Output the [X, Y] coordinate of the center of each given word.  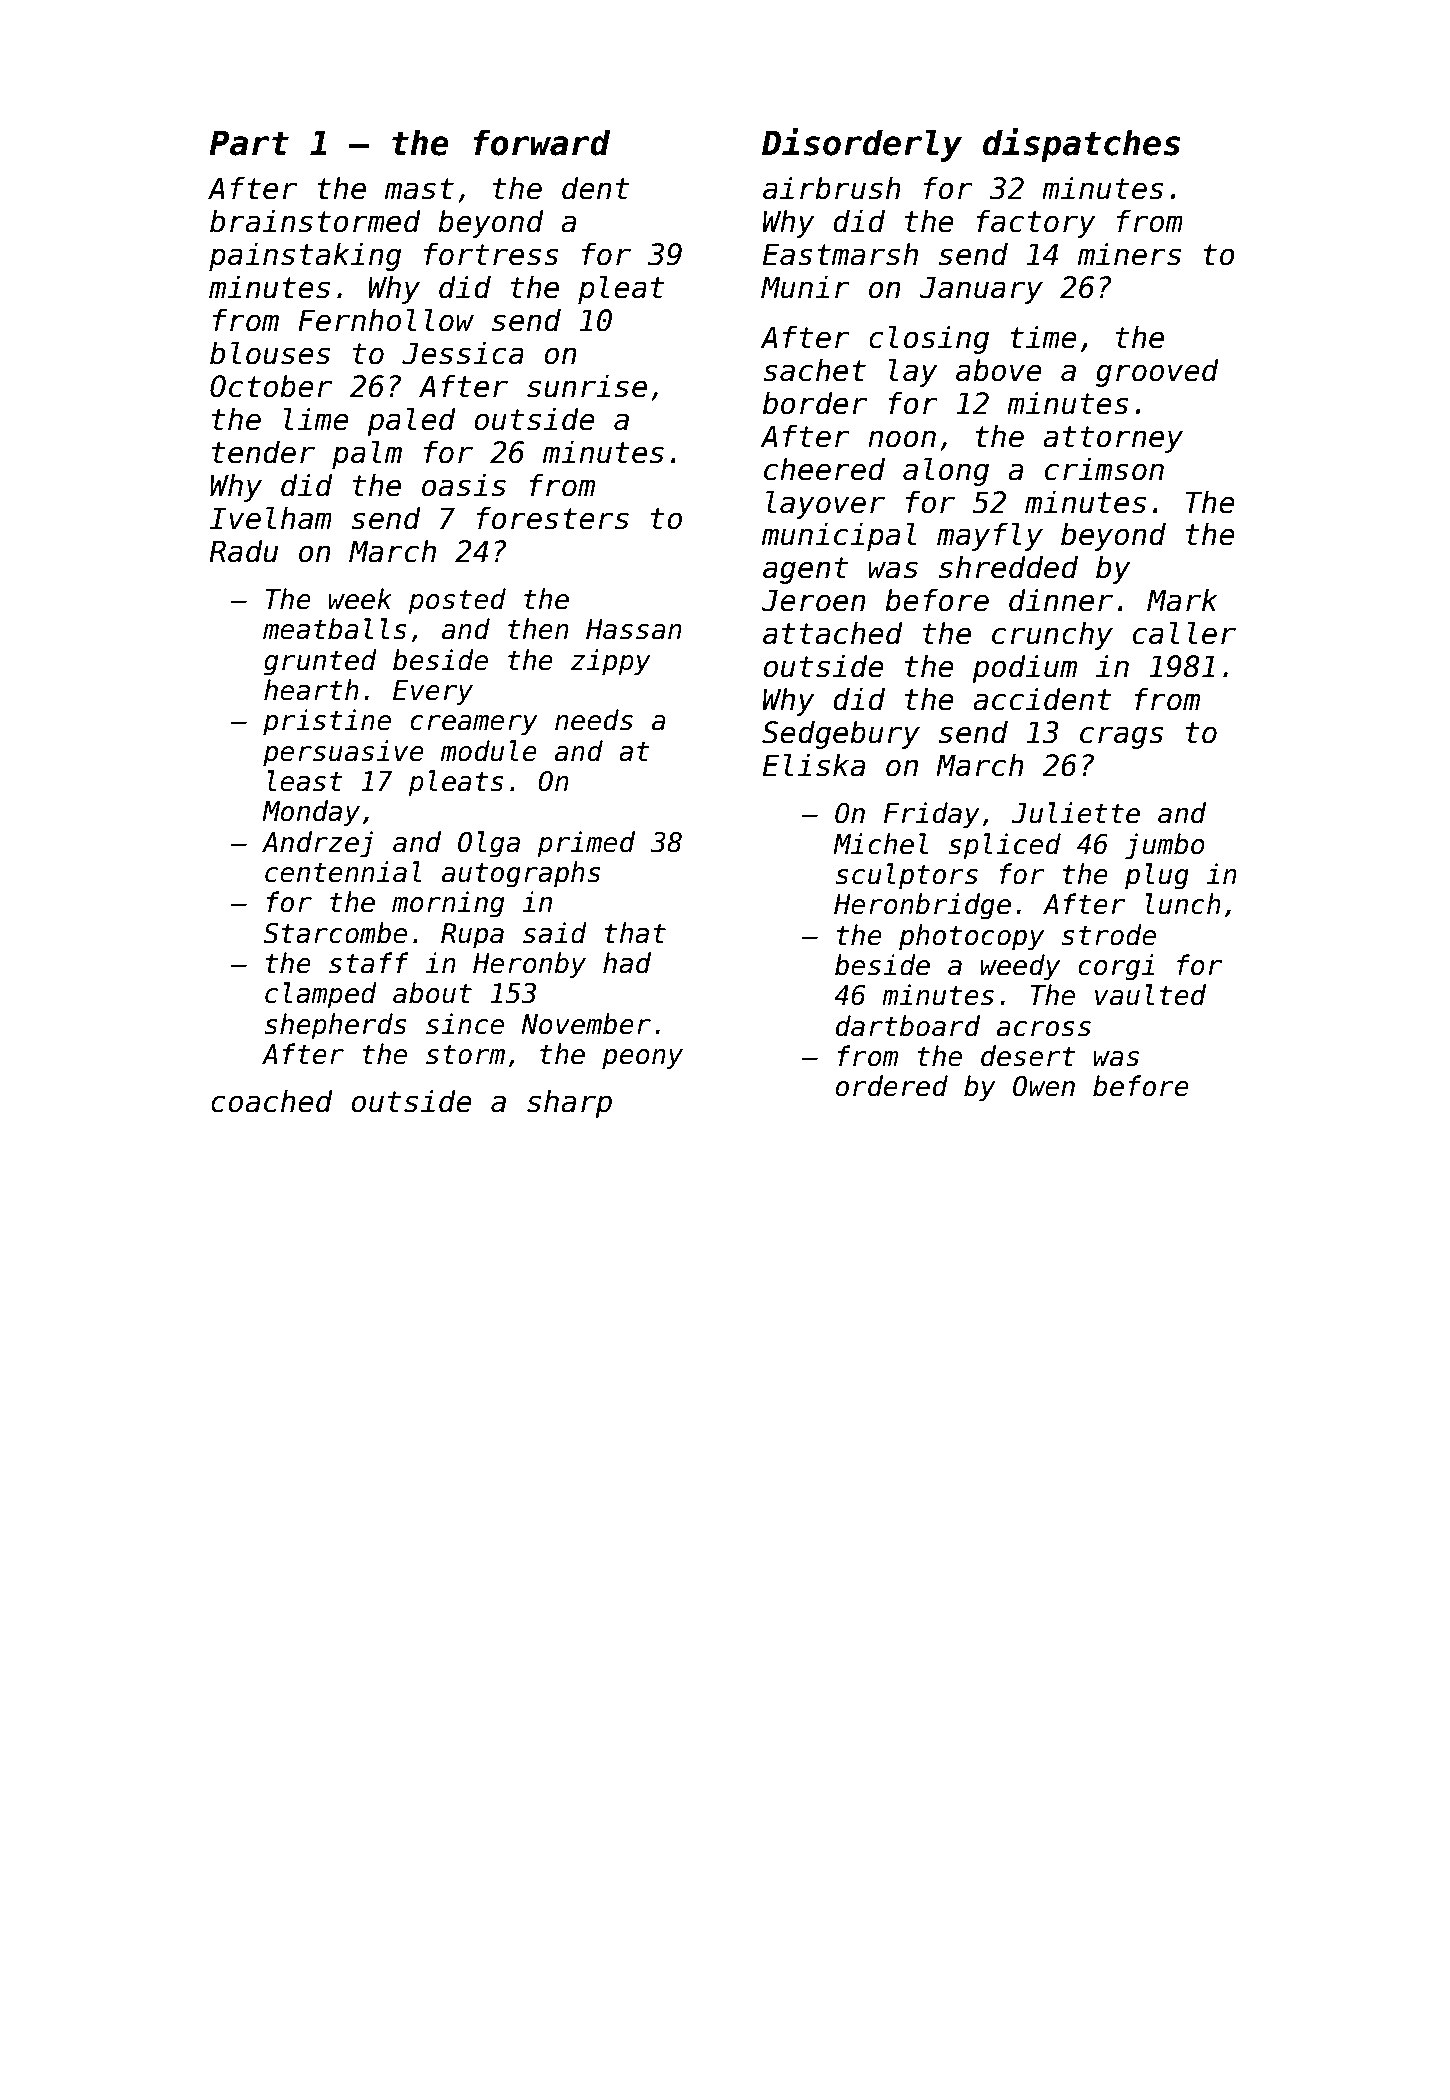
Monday [311, 813]
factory [1036, 223]
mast [419, 189]
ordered [892, 1086]
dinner [1061, 600]
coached [272, 1101]
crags [1122, 737]
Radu [243, 551]
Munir [805, 287]
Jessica [463, 353]
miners [1129, 254]
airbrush [832, 188]
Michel [880, 844]
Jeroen [813, 600]
